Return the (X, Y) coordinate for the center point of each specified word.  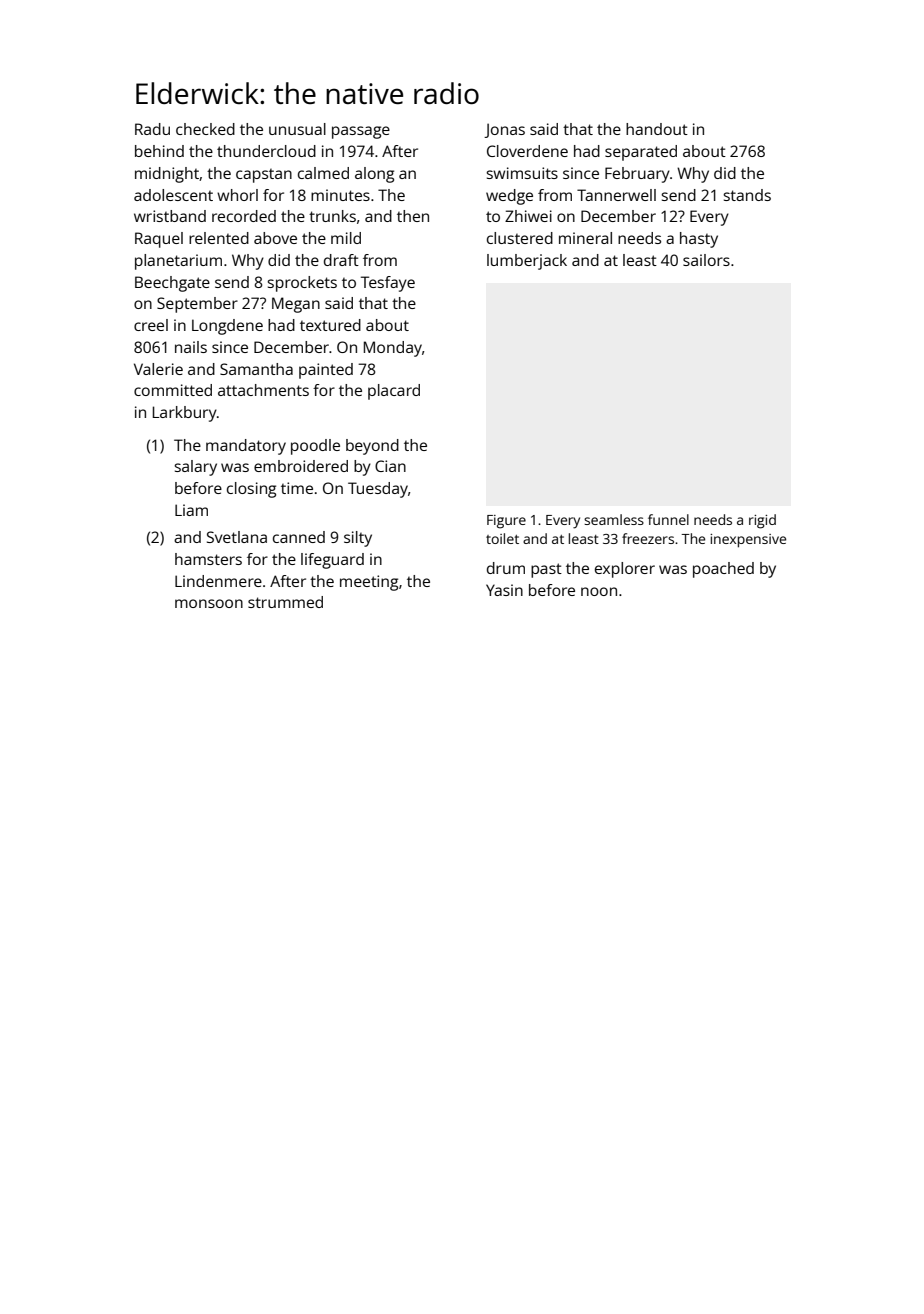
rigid (762, 521)
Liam (191, 510)
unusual (297, 129)
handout (657, 129)
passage (361, 132)
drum (506, 568)
